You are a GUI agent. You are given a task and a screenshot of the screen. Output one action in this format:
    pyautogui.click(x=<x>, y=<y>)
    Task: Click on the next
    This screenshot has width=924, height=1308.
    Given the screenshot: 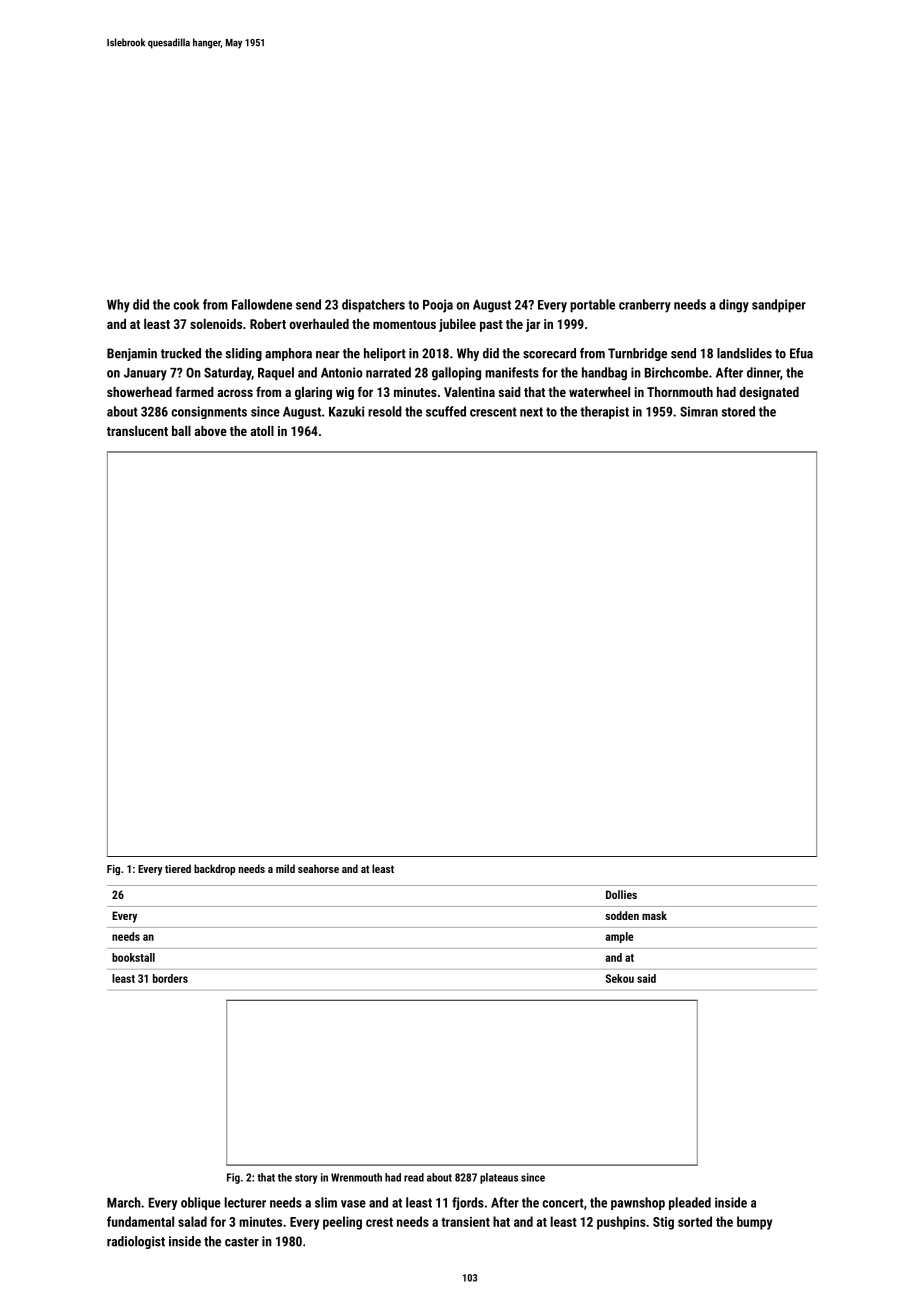 What is the action you would take?
    pyautogui.click(x=531, y=412)
